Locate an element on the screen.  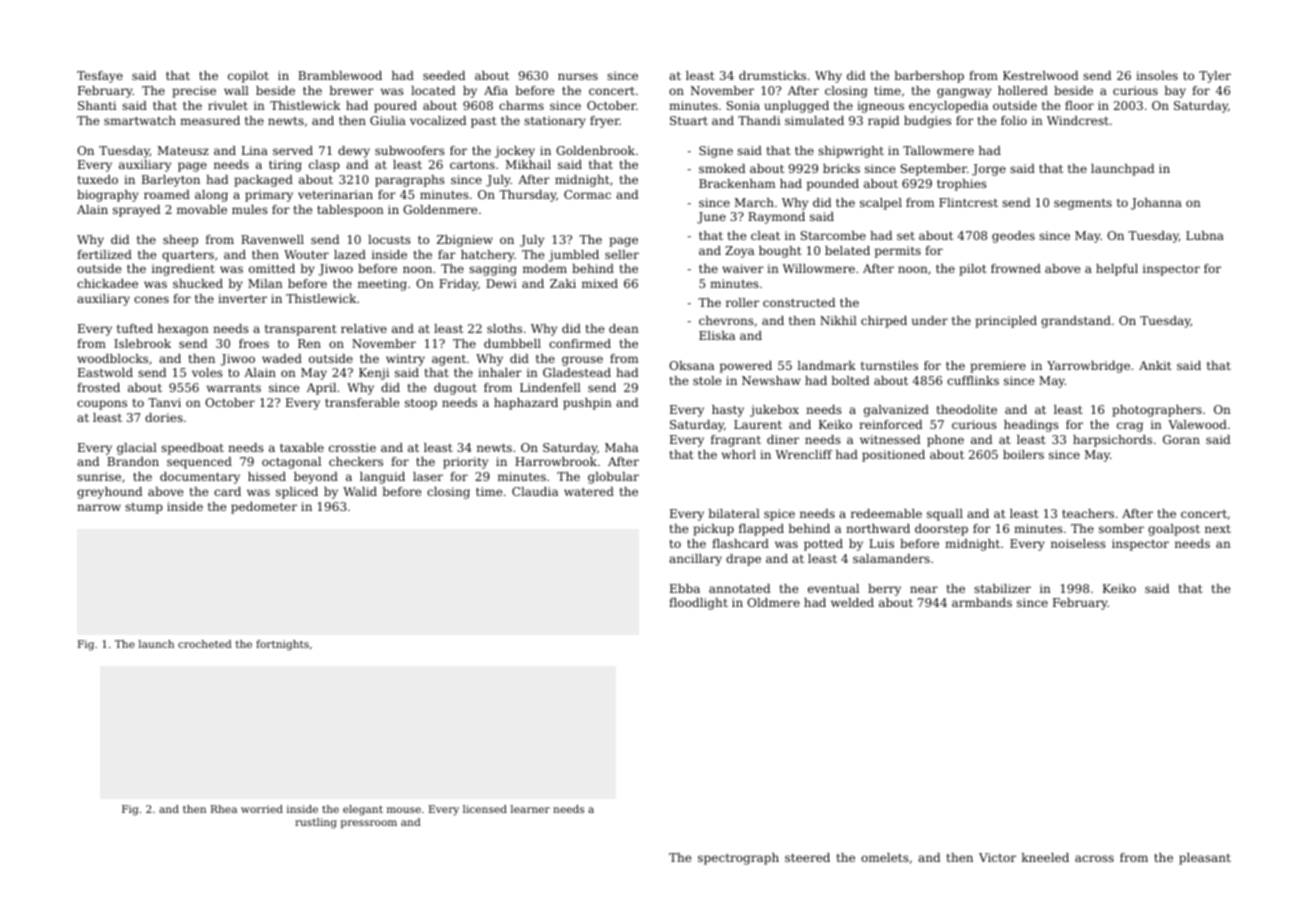
meeting is located at coordinates (382, 285).
